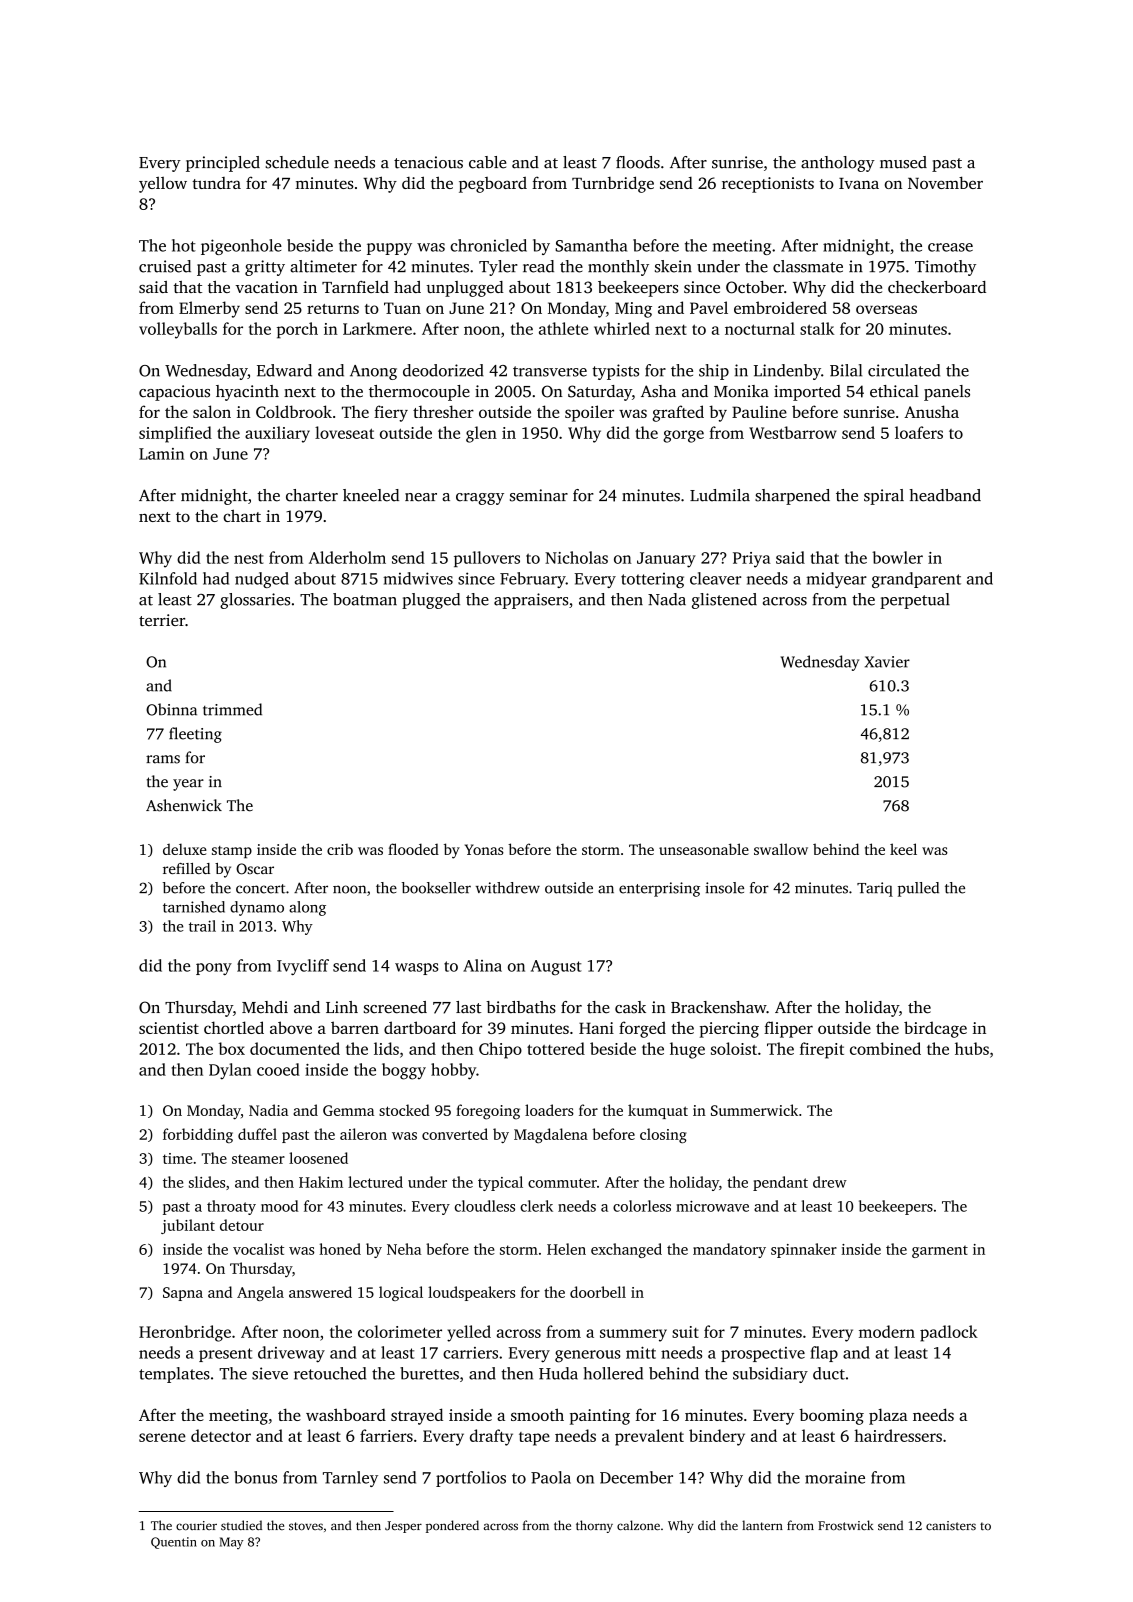 Image resolution: width=1133 pixels, height=1602 pixels. What do you see at coordinates (484, 849) in the document?
I see `Yonas` at bounding box center [484, 849].
